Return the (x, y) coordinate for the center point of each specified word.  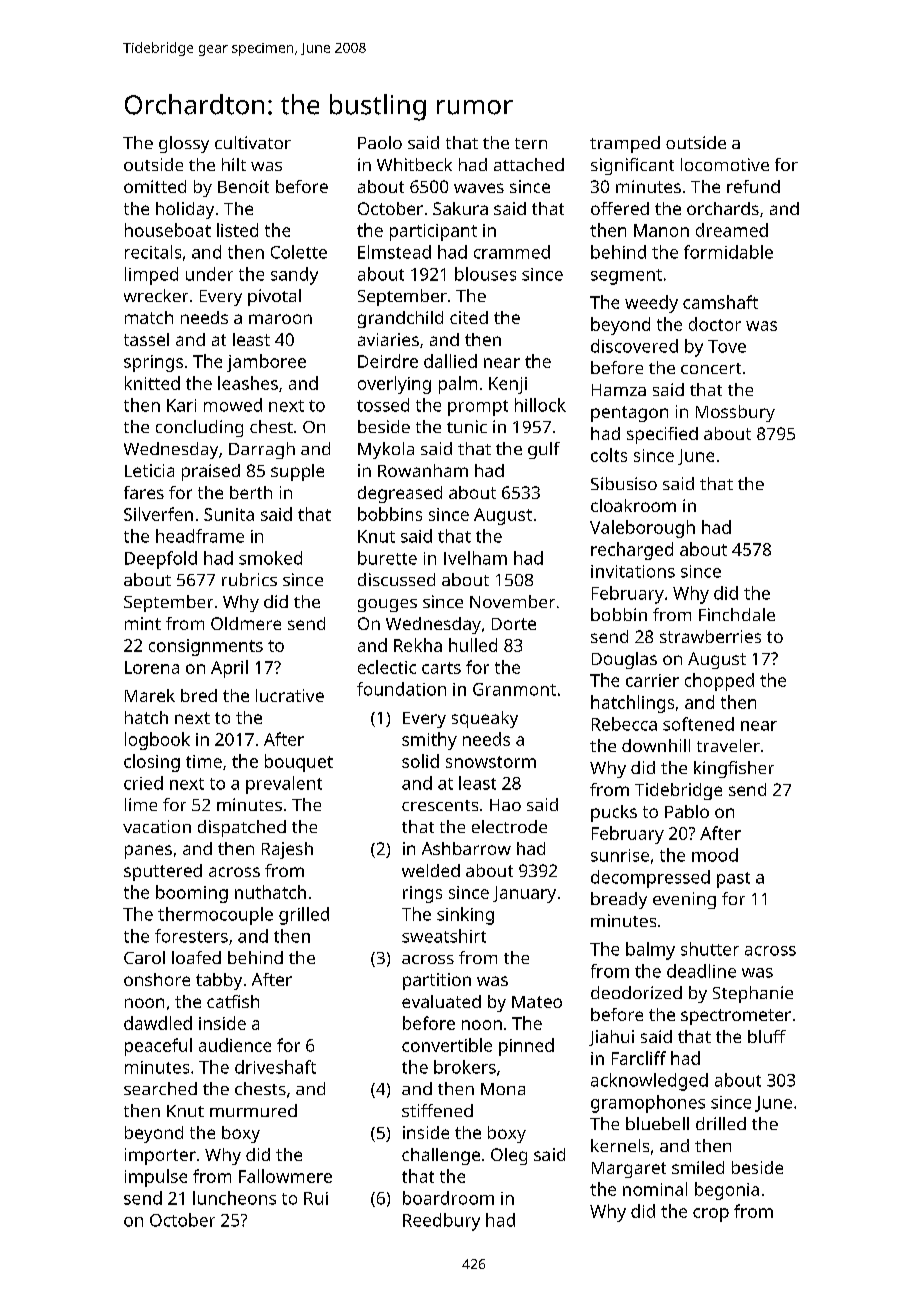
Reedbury (441, 1222)
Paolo (380, 142)
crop (711, 1215)
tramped (625, 144)
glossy (184, 144)
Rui (316, 1198)
